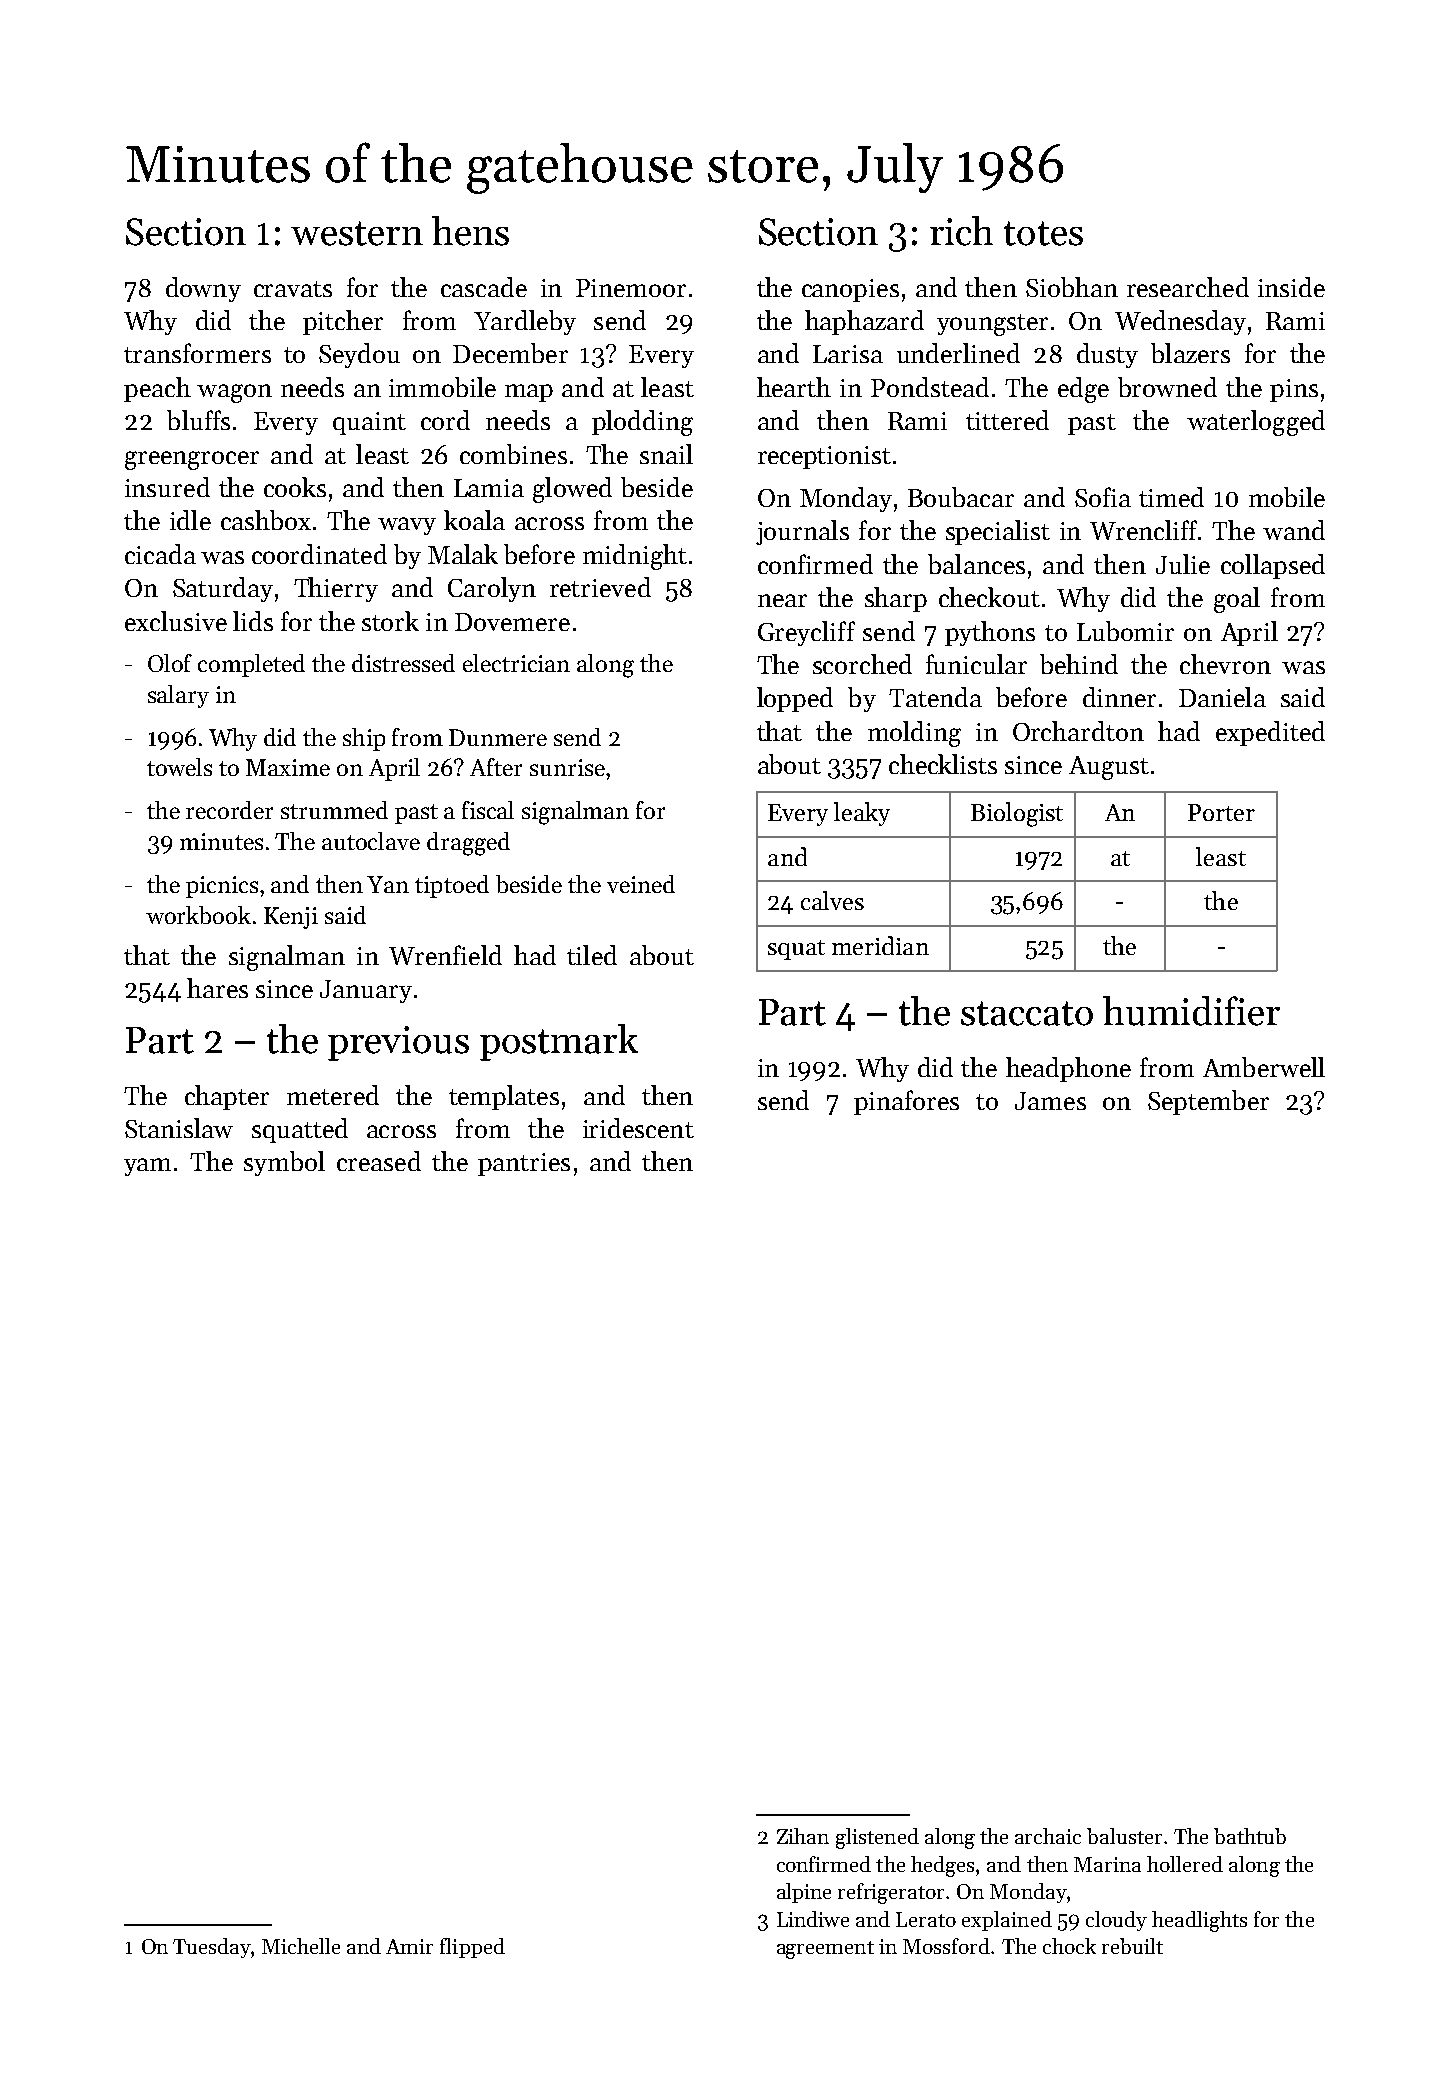 The height and width of the screenshot is (2100, 1450). I want to click on veined, so click(641, 884).
